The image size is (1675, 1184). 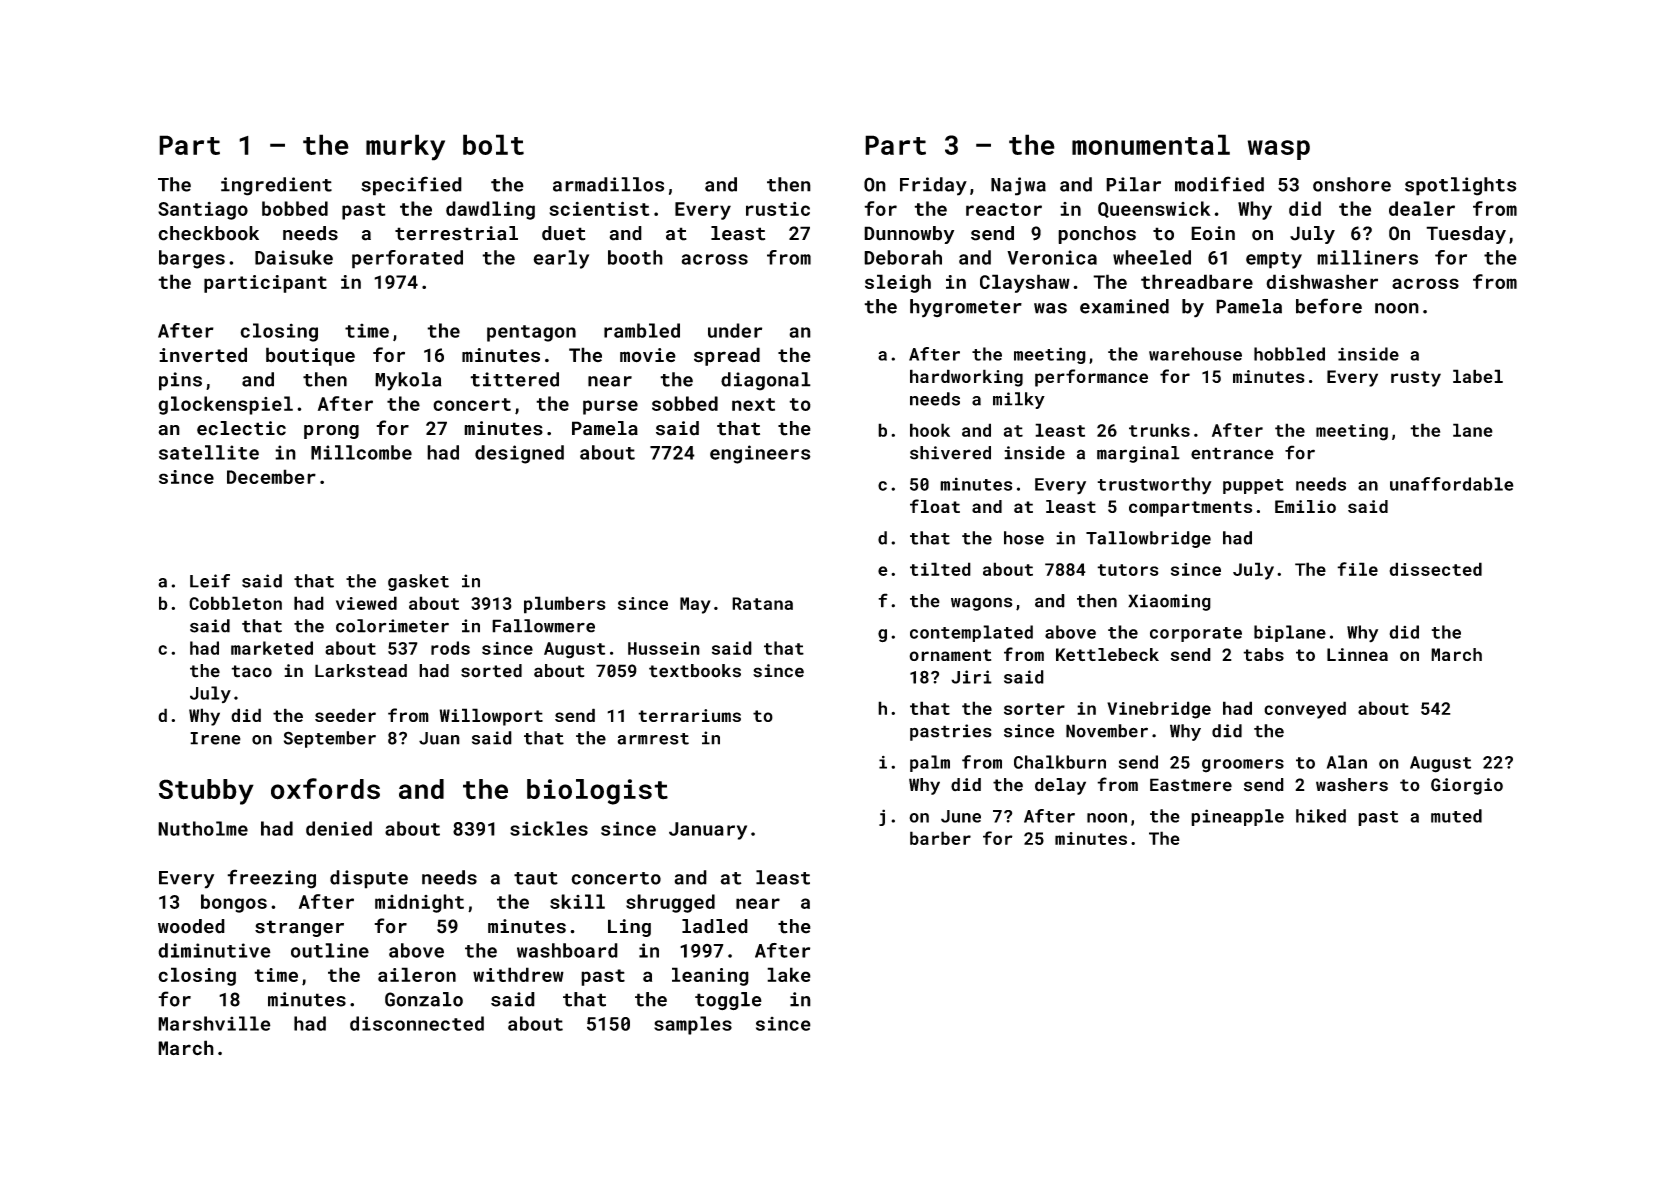 I want to click on armrest, so click(x=653, y=739).
